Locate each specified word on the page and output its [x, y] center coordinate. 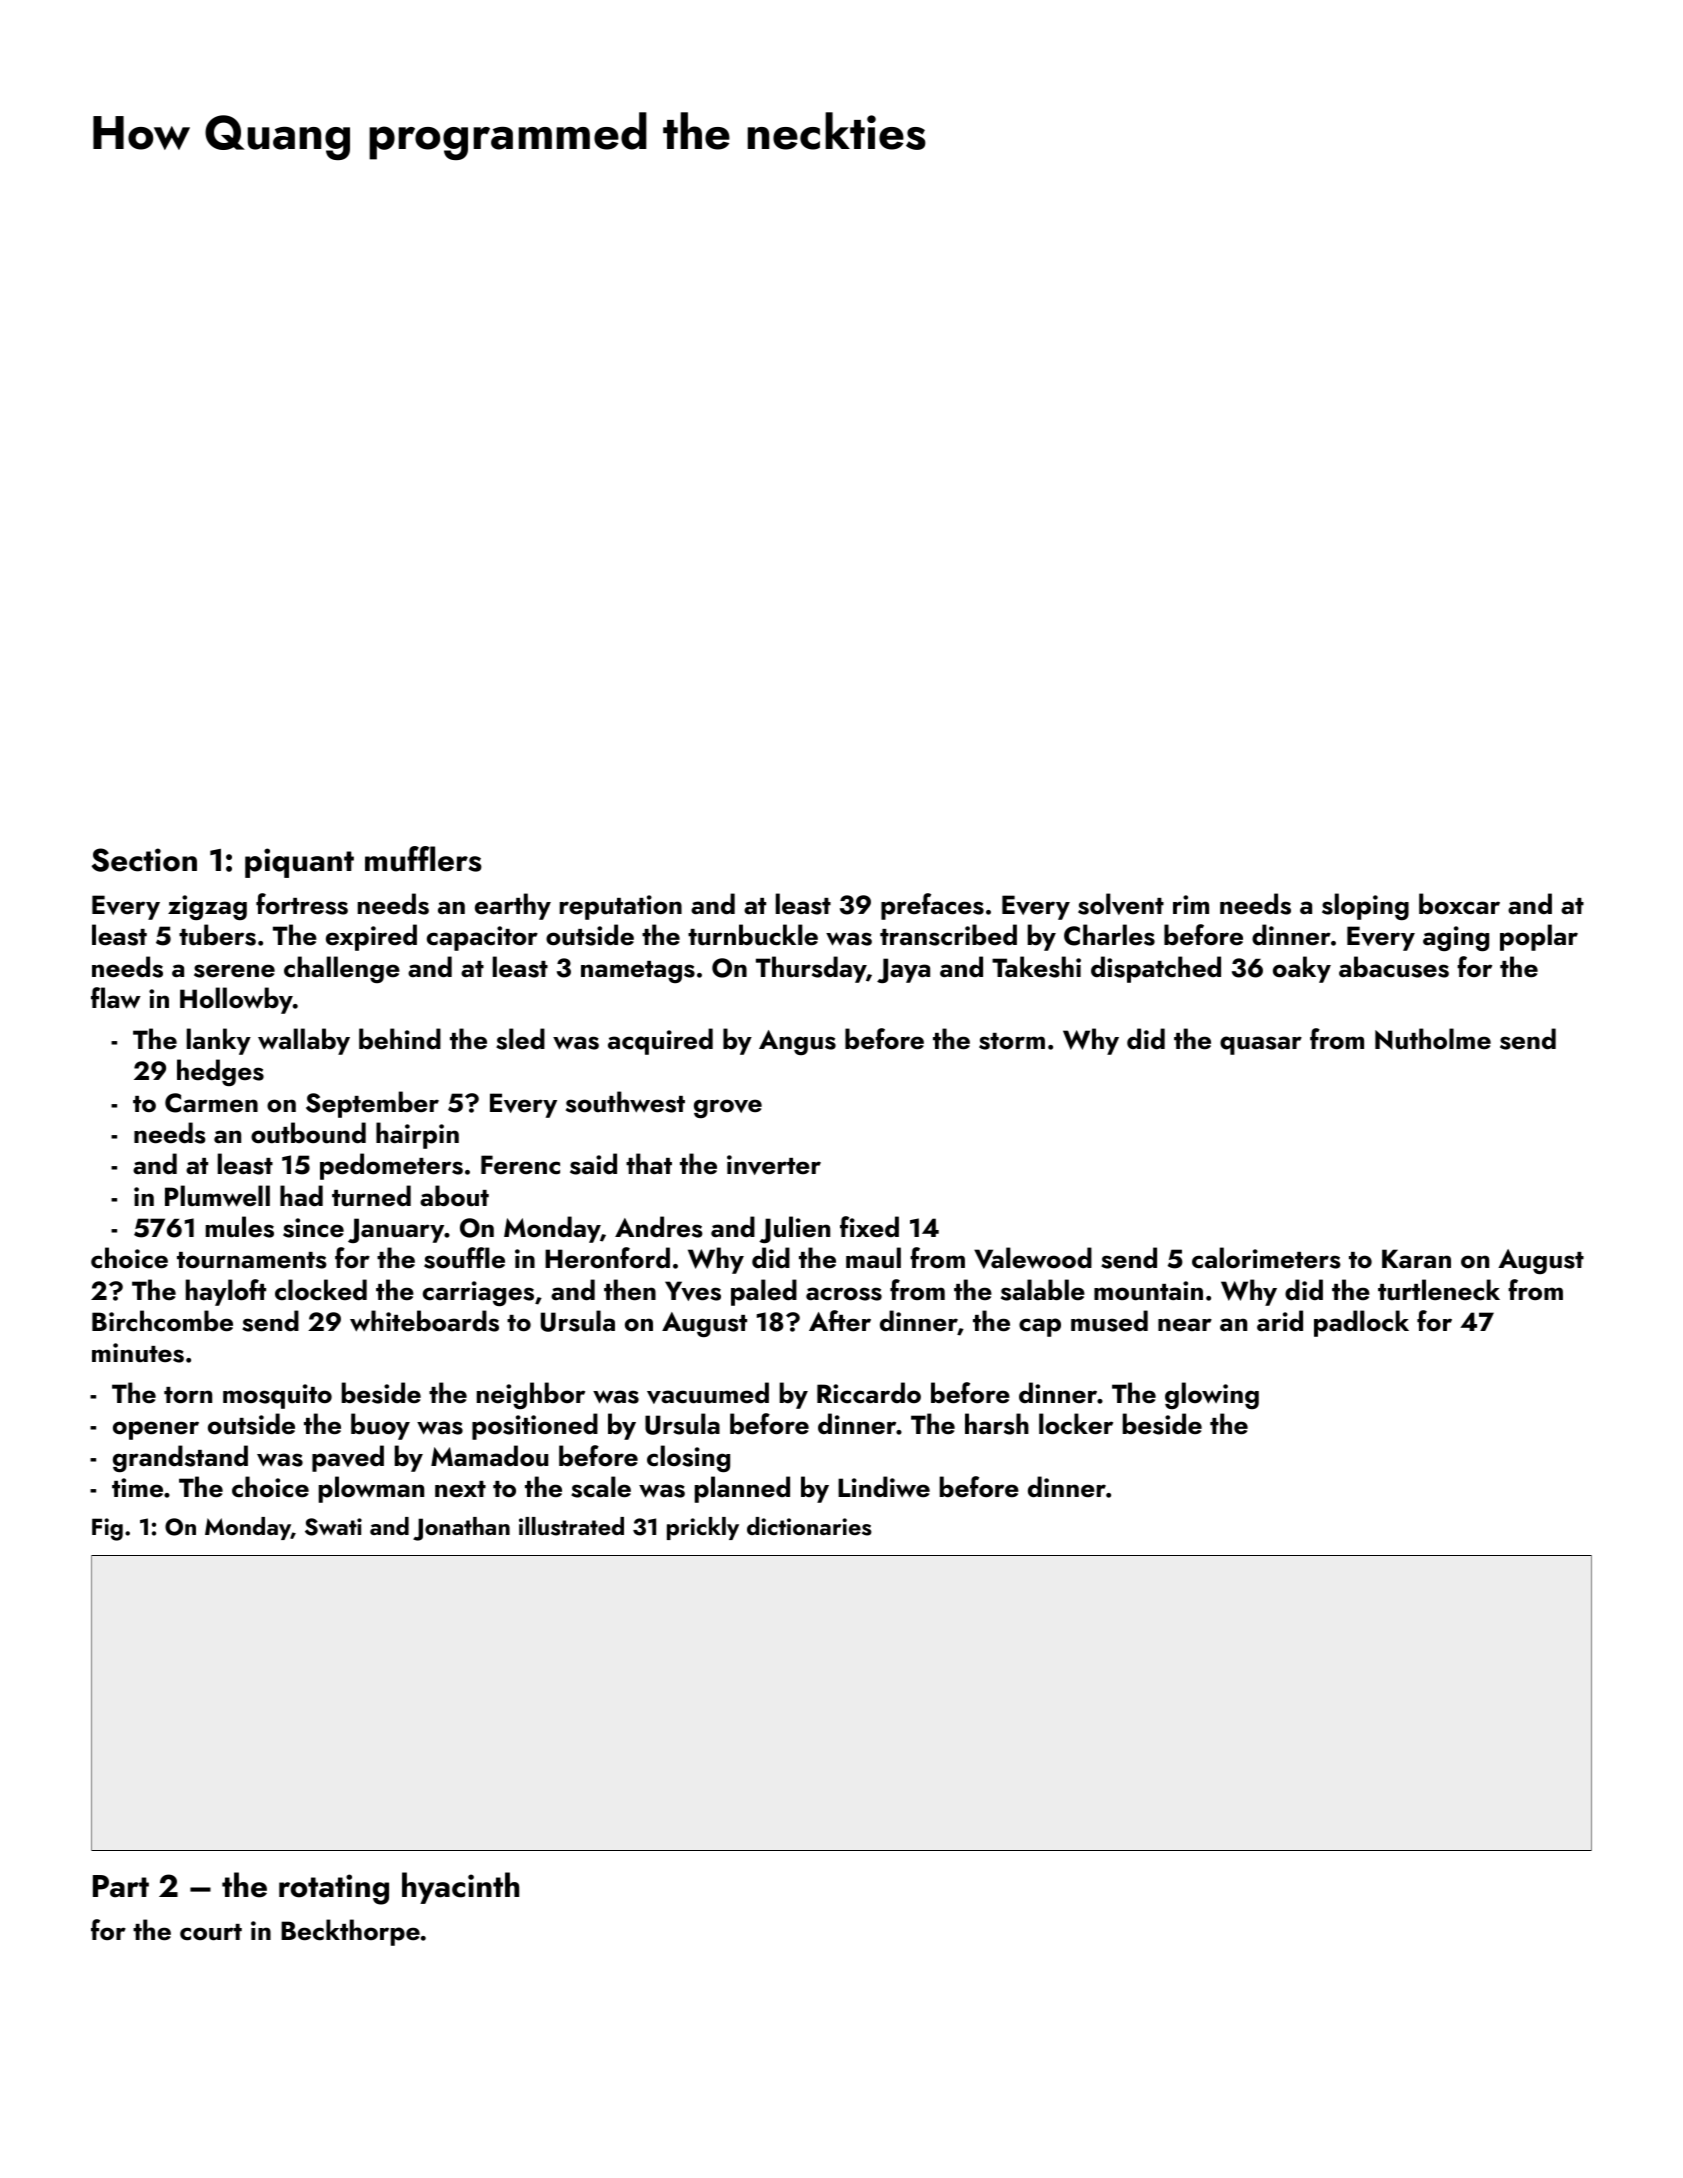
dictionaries [809, 1526]
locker [1076, 1424]
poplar [1539, 937]
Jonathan [461, 1529]
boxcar [1459, 904]
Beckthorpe [350, 1932]
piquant [299, 863]
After [840, 1321]
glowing [1212, 1395]
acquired [660, 1041]
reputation [621, 907]
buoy [380, 1426]
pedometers [391, 1166]
